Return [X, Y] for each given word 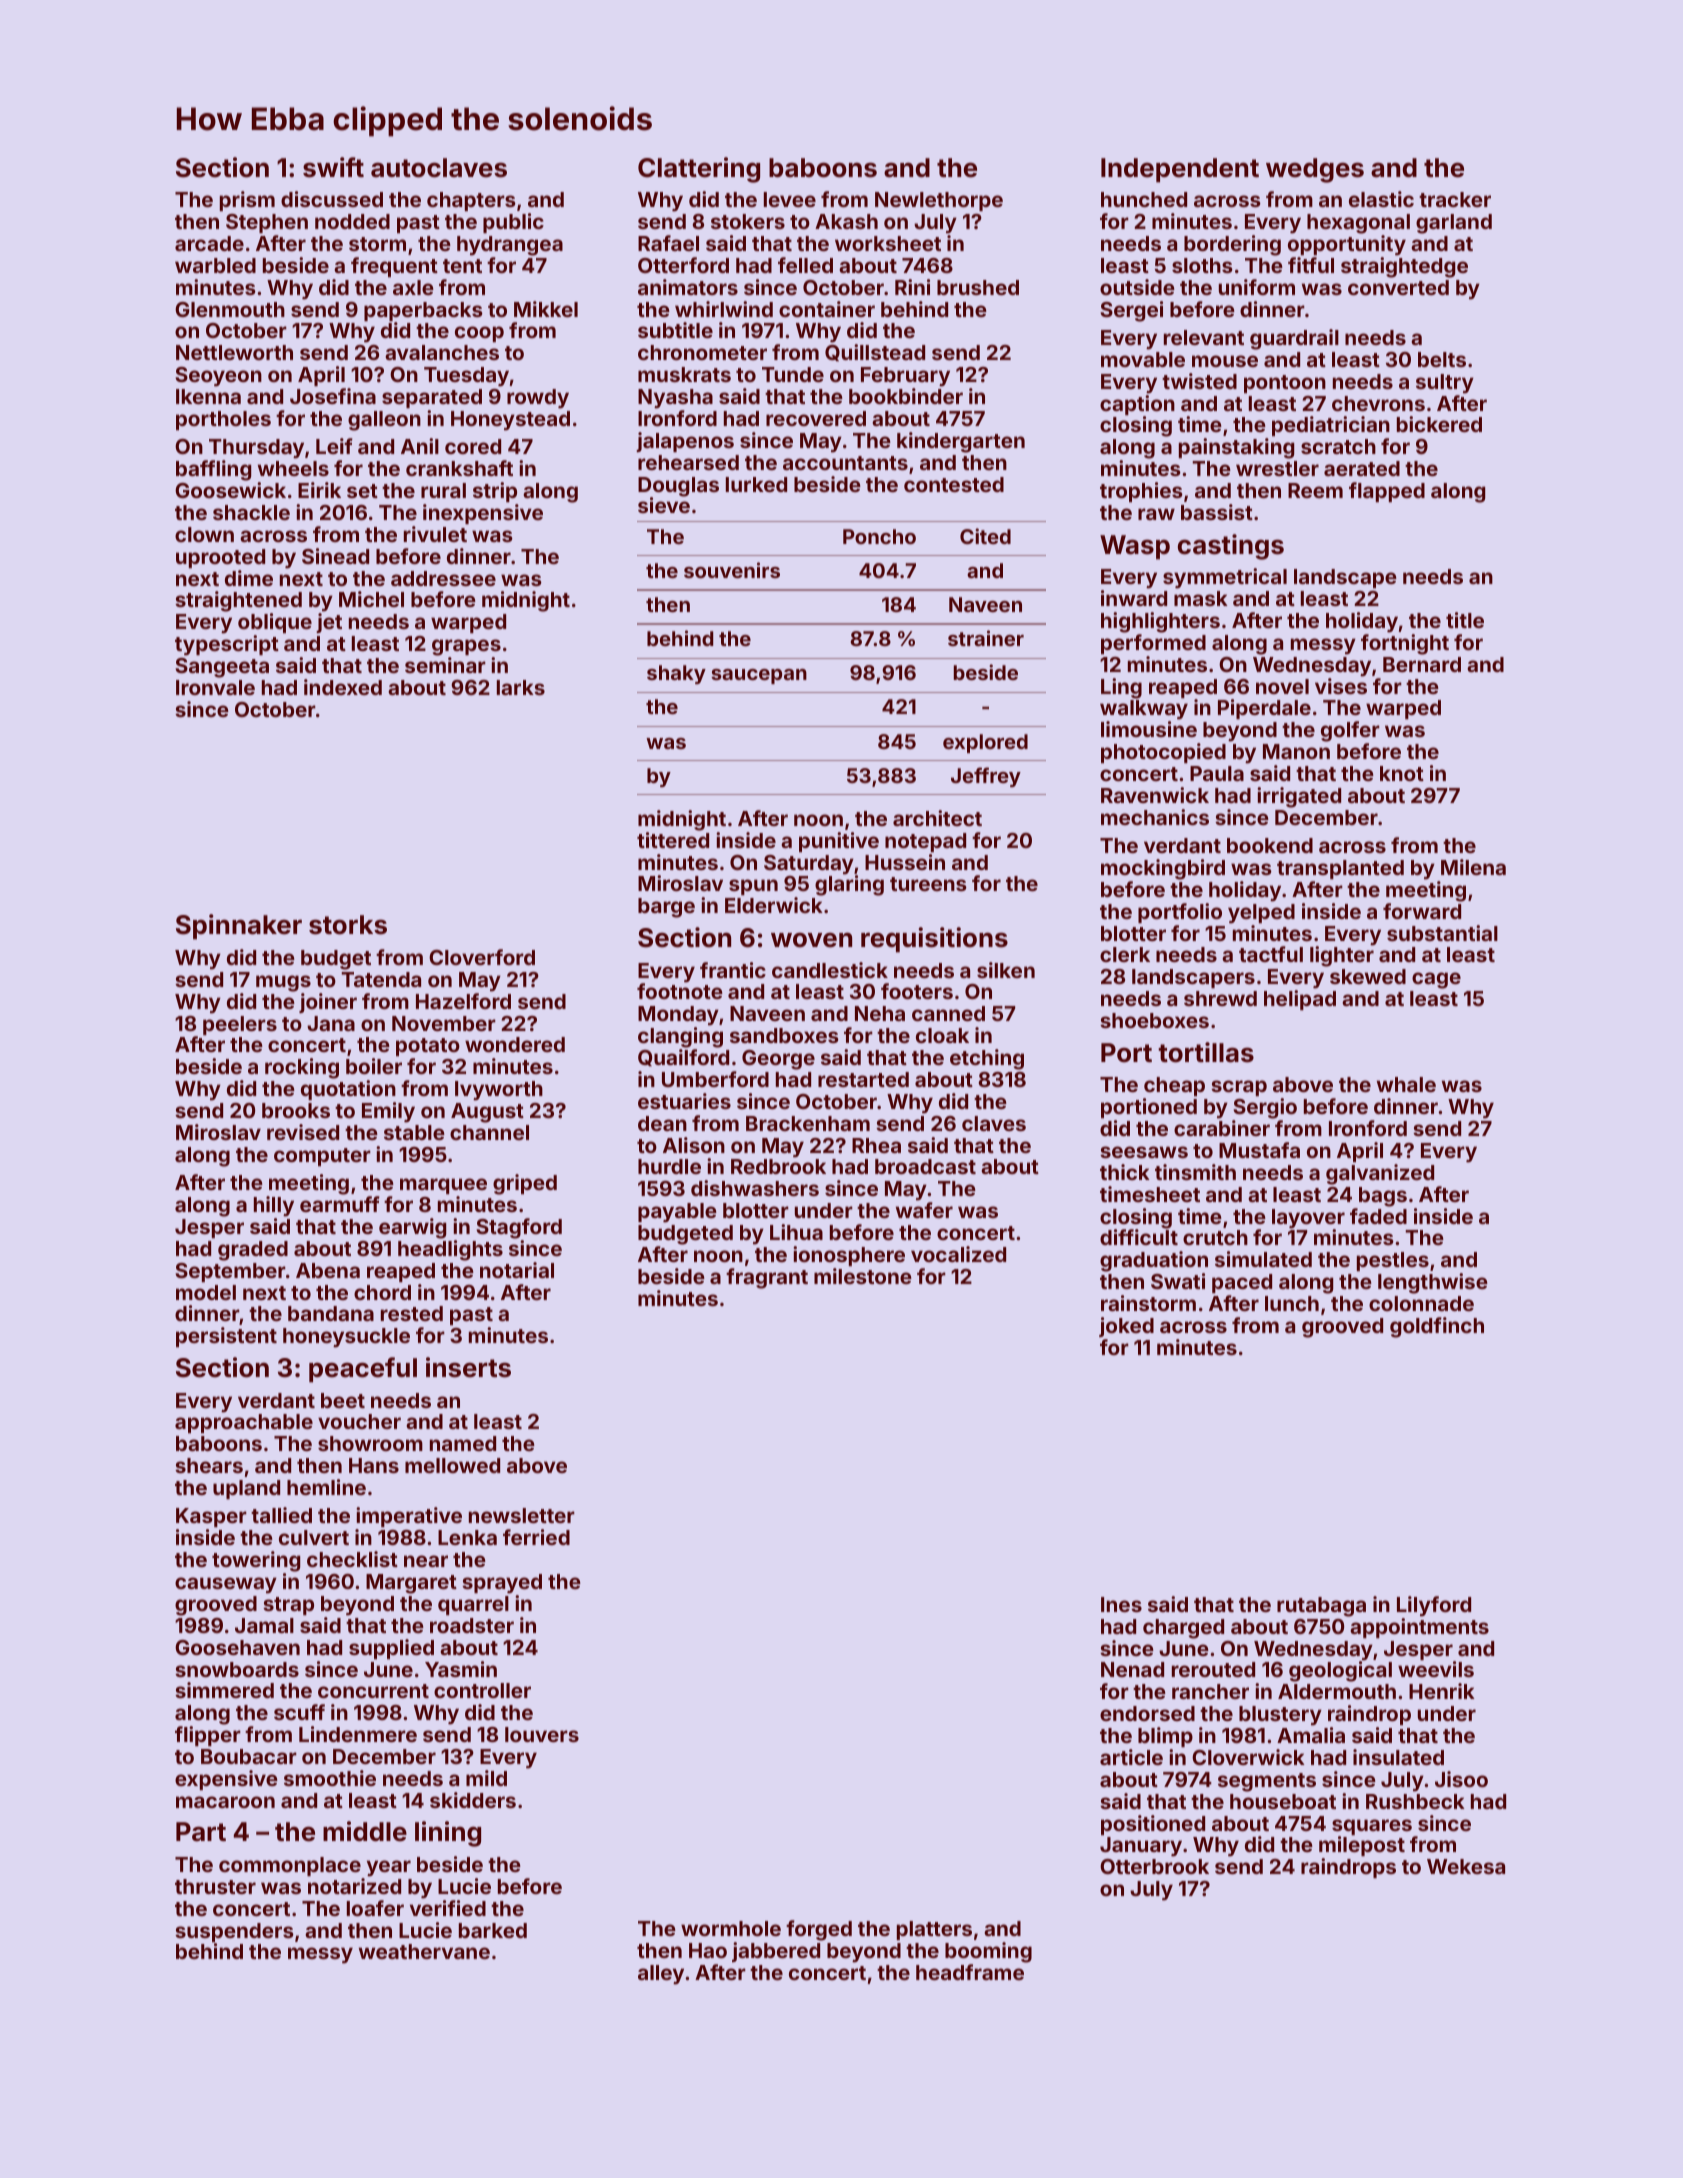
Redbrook [778, 1166]
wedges [1315, 170]
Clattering [699, 170]
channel [489, 1132]
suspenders [234, 1932]
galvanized [1380, 1174]
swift [333, 167]
